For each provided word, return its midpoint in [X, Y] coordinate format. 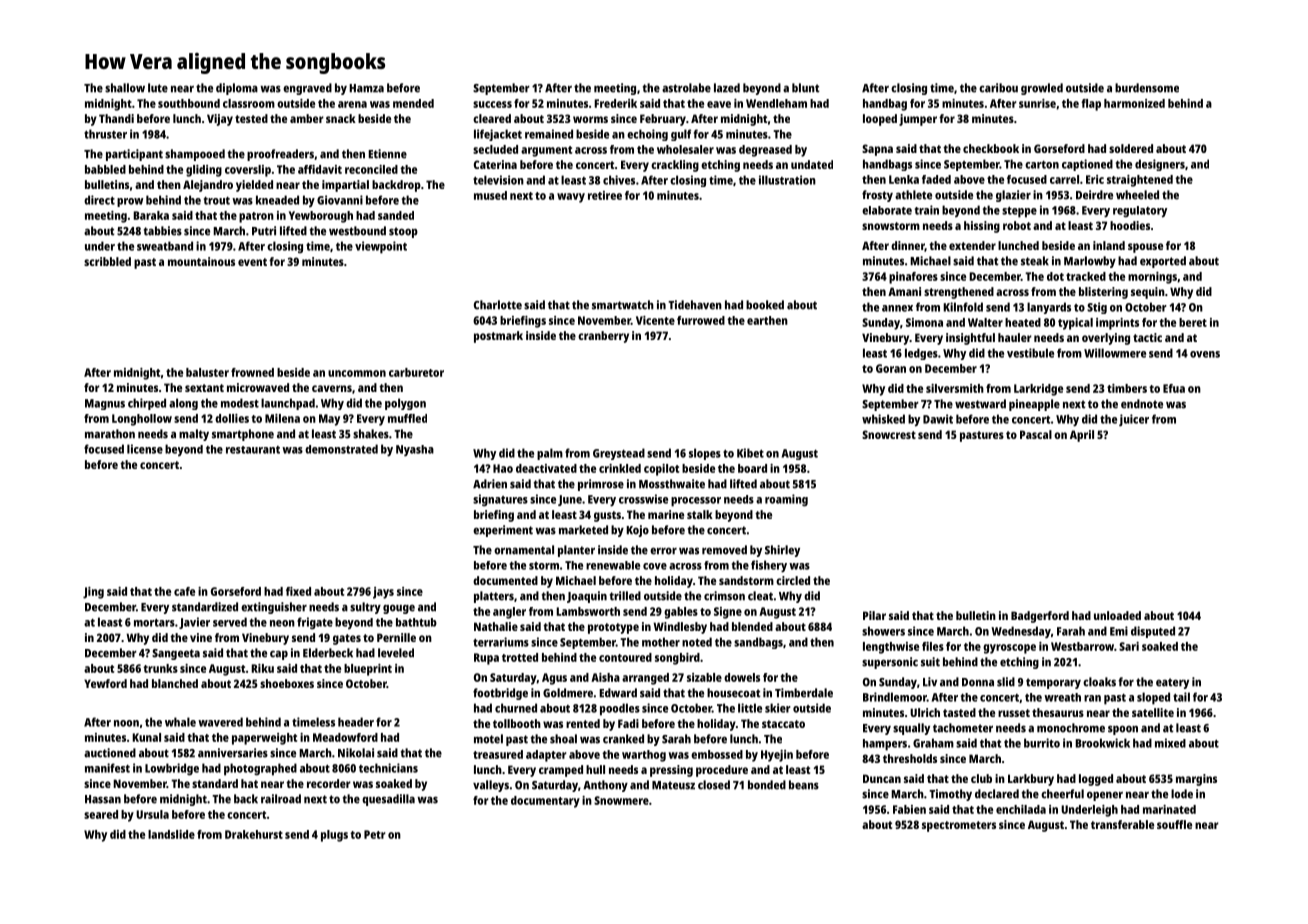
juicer [1134, 420]
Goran [891, 368]
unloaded [1117, 615]
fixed [298, 591]
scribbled [107, 261]
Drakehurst [254, 834]
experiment [503, 531]
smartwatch [623, 305]
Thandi [116, 118]
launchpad [288, 404]
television [498, 180]
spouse [1145, 248]
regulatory [1140, 212]
